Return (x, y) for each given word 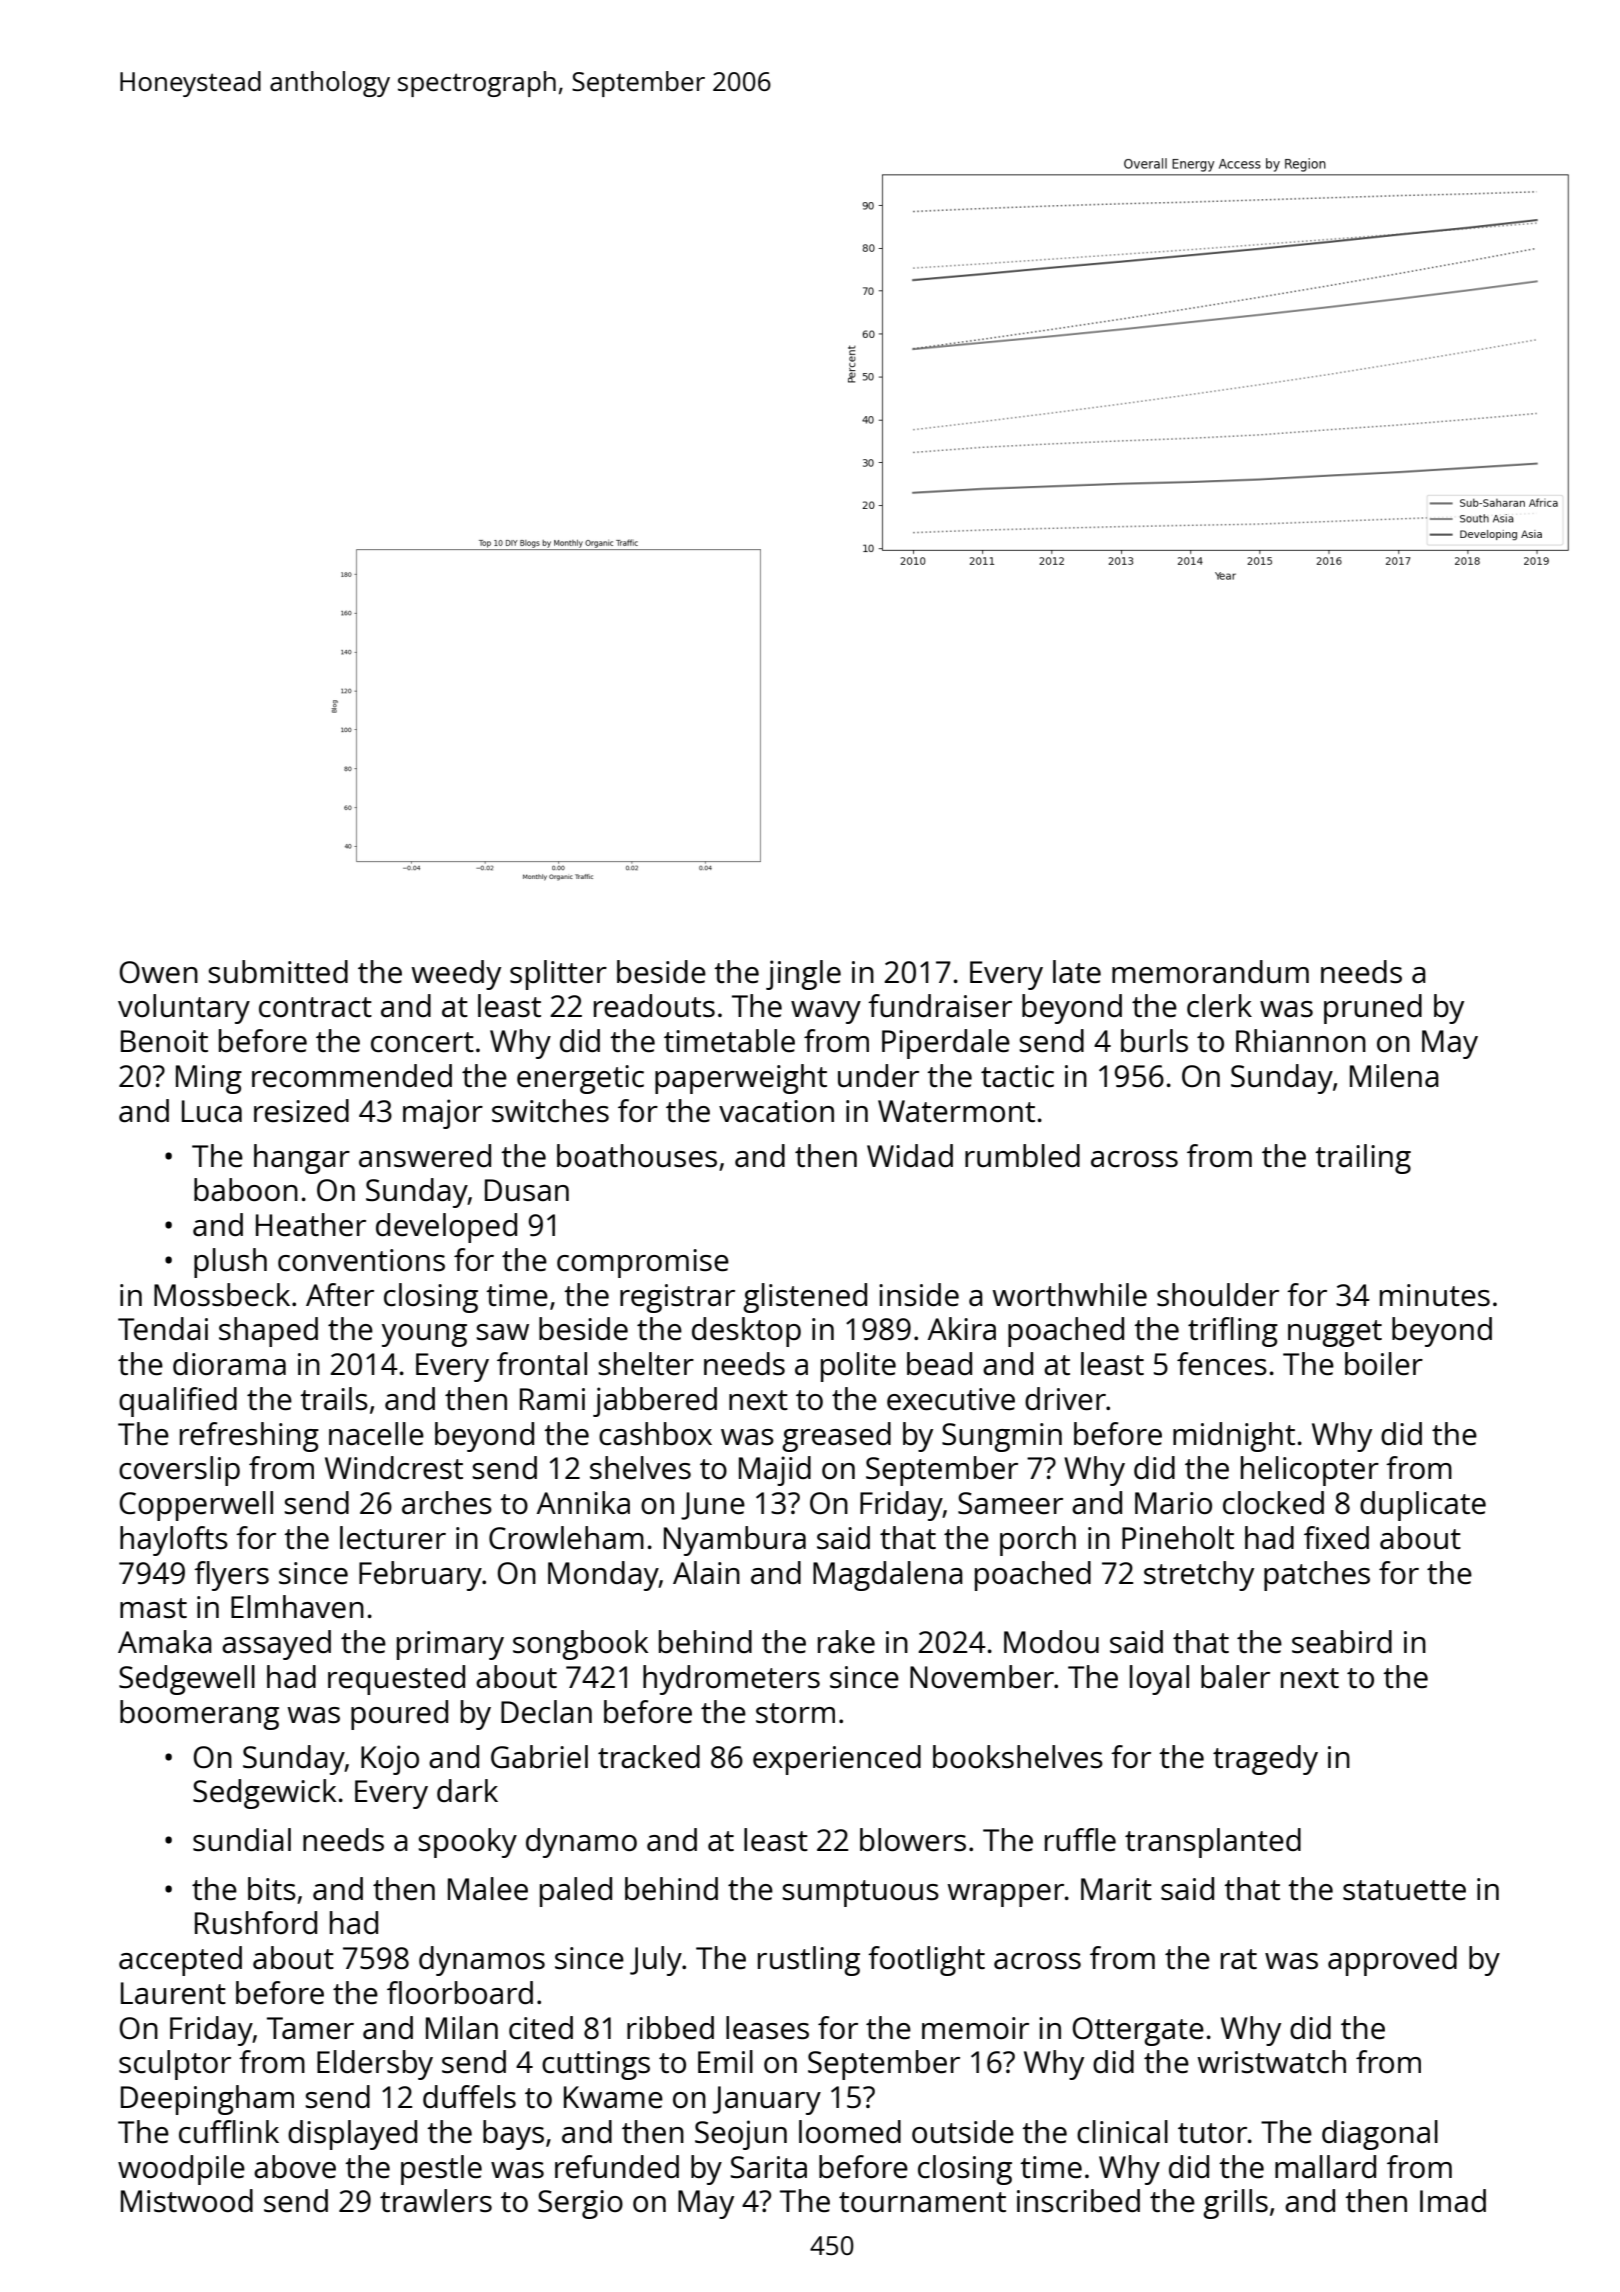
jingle (803, 975)
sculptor (175, 2065)
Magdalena (888, 1576)
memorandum (1210, 972)
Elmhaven (297, 1607)
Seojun (741, 2135)
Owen (159, 972)
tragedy (1265, 1760)
